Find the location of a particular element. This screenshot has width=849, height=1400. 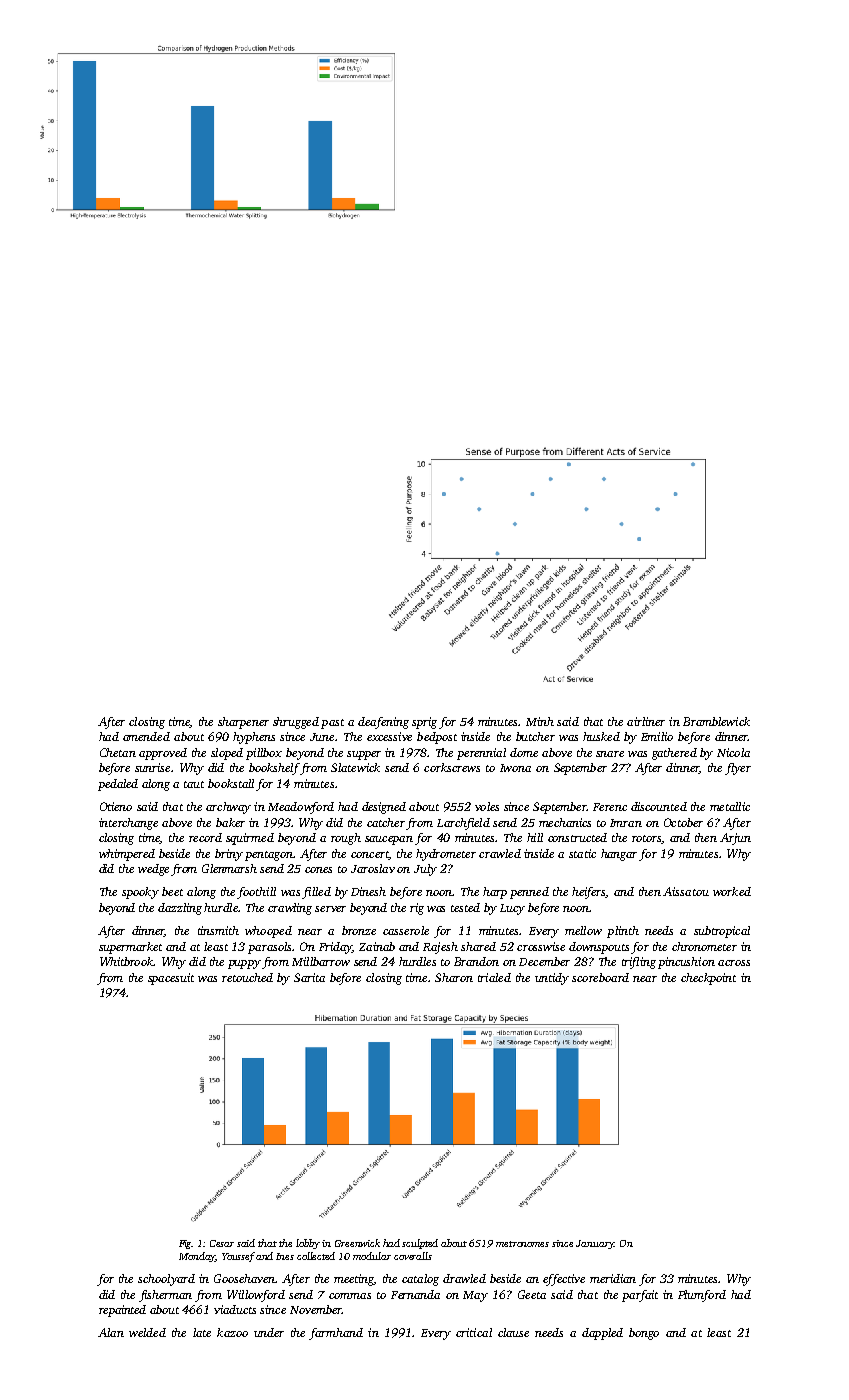

scoreboard is located at coordinates (600, 977).
